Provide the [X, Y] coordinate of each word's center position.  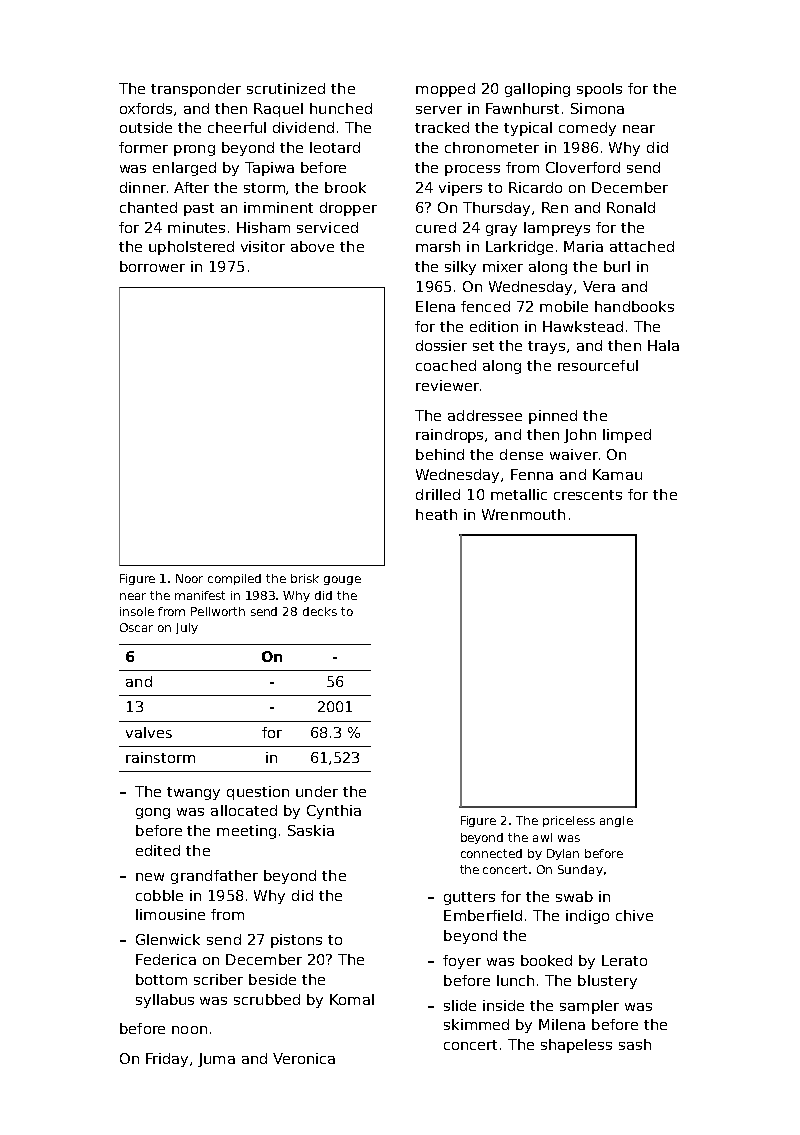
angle [616, 821]
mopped [445, 90]
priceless [569, 821]
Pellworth [218, 611]
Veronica [304, 1058]
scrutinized [286, 88]
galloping [537, 90]
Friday [167, 1060]
